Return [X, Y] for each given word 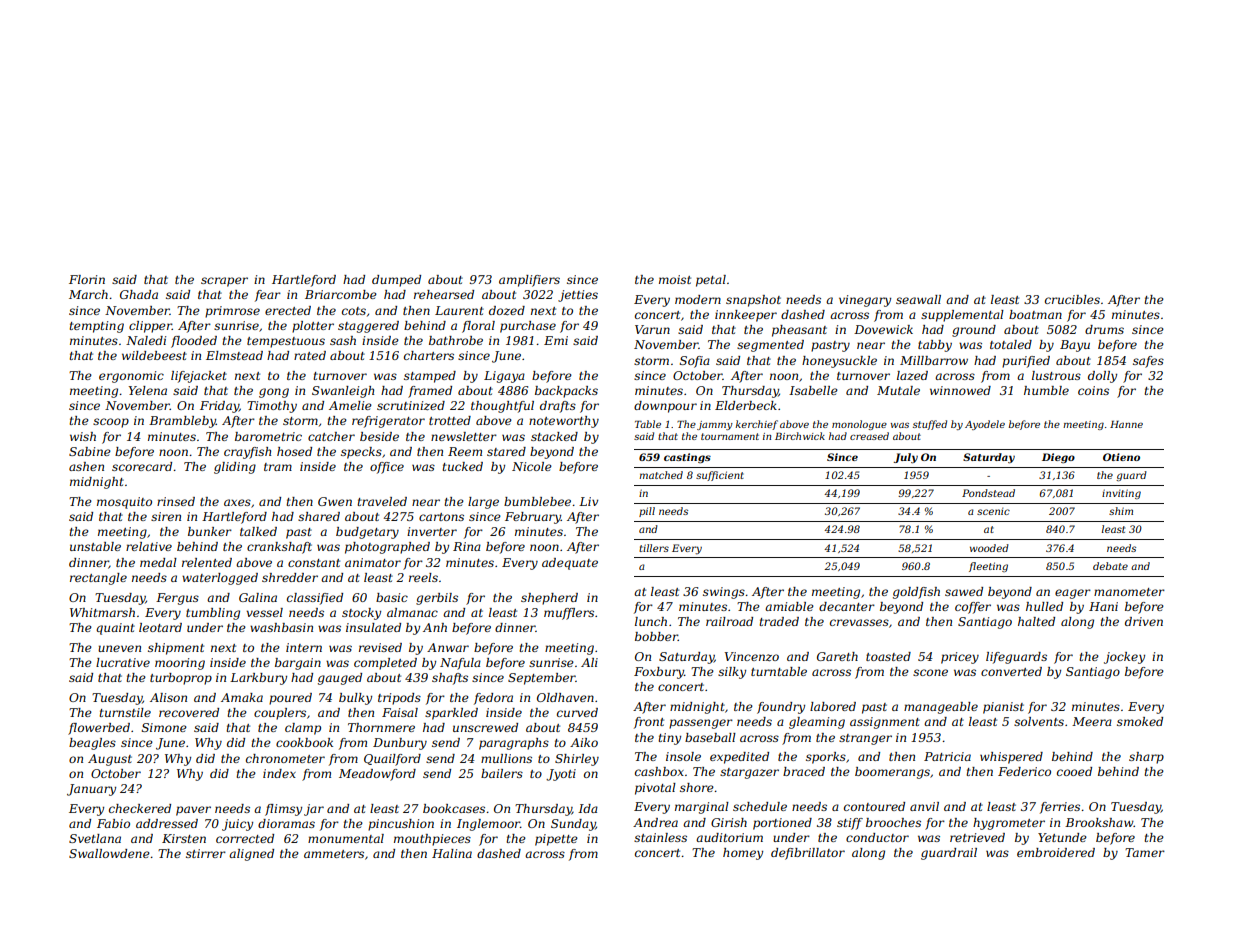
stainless [660, 837]
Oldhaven [565, 697]
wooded [989, 548]
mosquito [124, 503]
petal [711, 281]
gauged [340, 679]
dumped [396, 281]
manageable [941, 708]
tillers [654, 548]
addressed [167, 823]
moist [675, 279]
